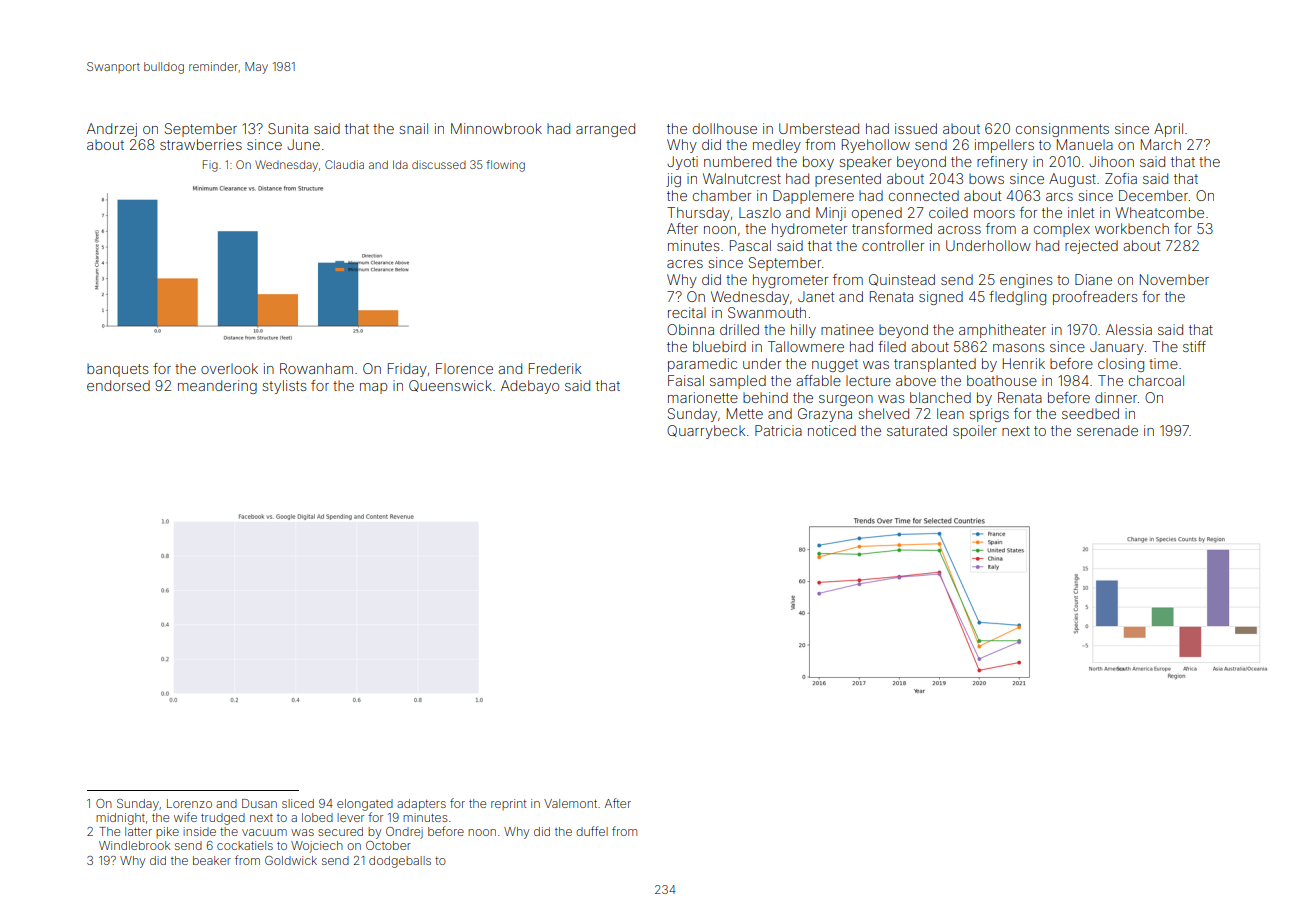 This page has width=1308, height=924. What do you see at coordinates (117, 370) in the page?
I see `banquets` at bounding box center [117, 370].
